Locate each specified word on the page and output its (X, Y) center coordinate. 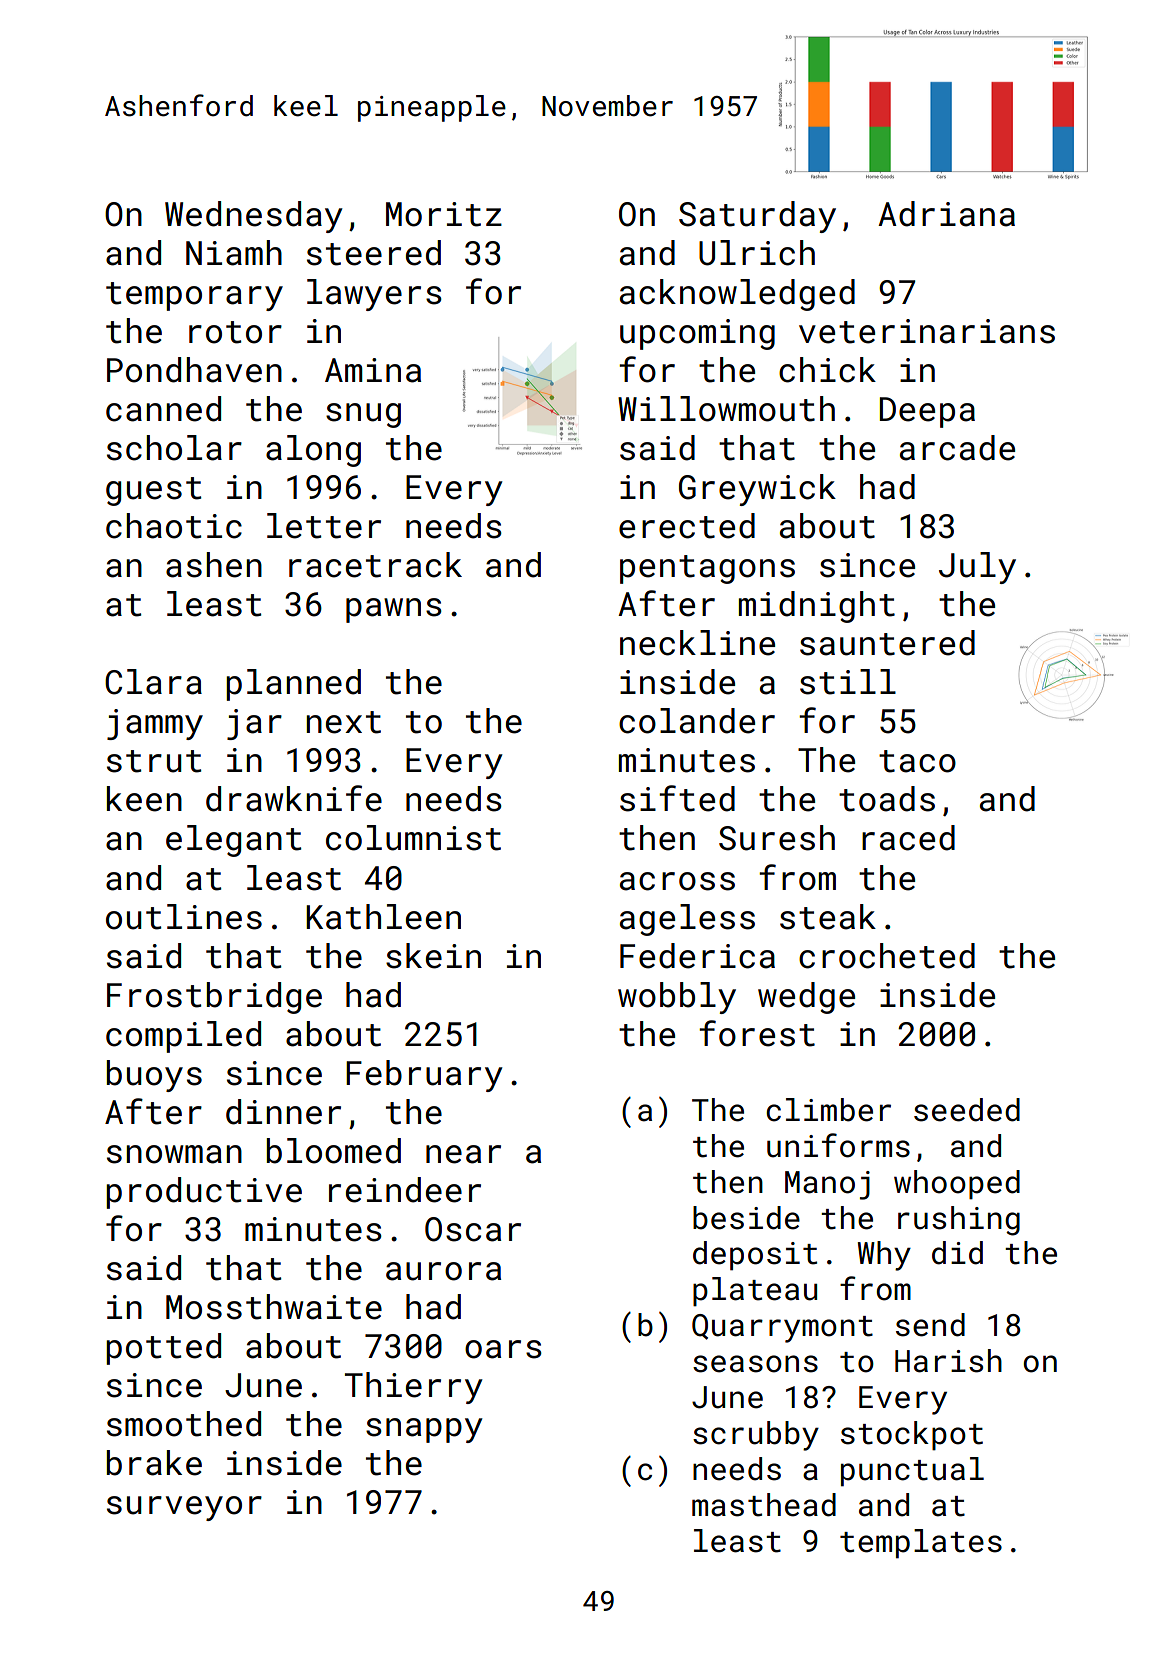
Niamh (234, 253)
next (343, 722)
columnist (413, 838)
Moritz (444, 214)
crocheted (887, 956)
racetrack (375, 565)
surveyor (184, 1508)
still (848, 682)
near (463, 1154)
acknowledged (737, 295)
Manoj (827, 1185)
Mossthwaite (274, 1307)
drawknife (294, 798)
